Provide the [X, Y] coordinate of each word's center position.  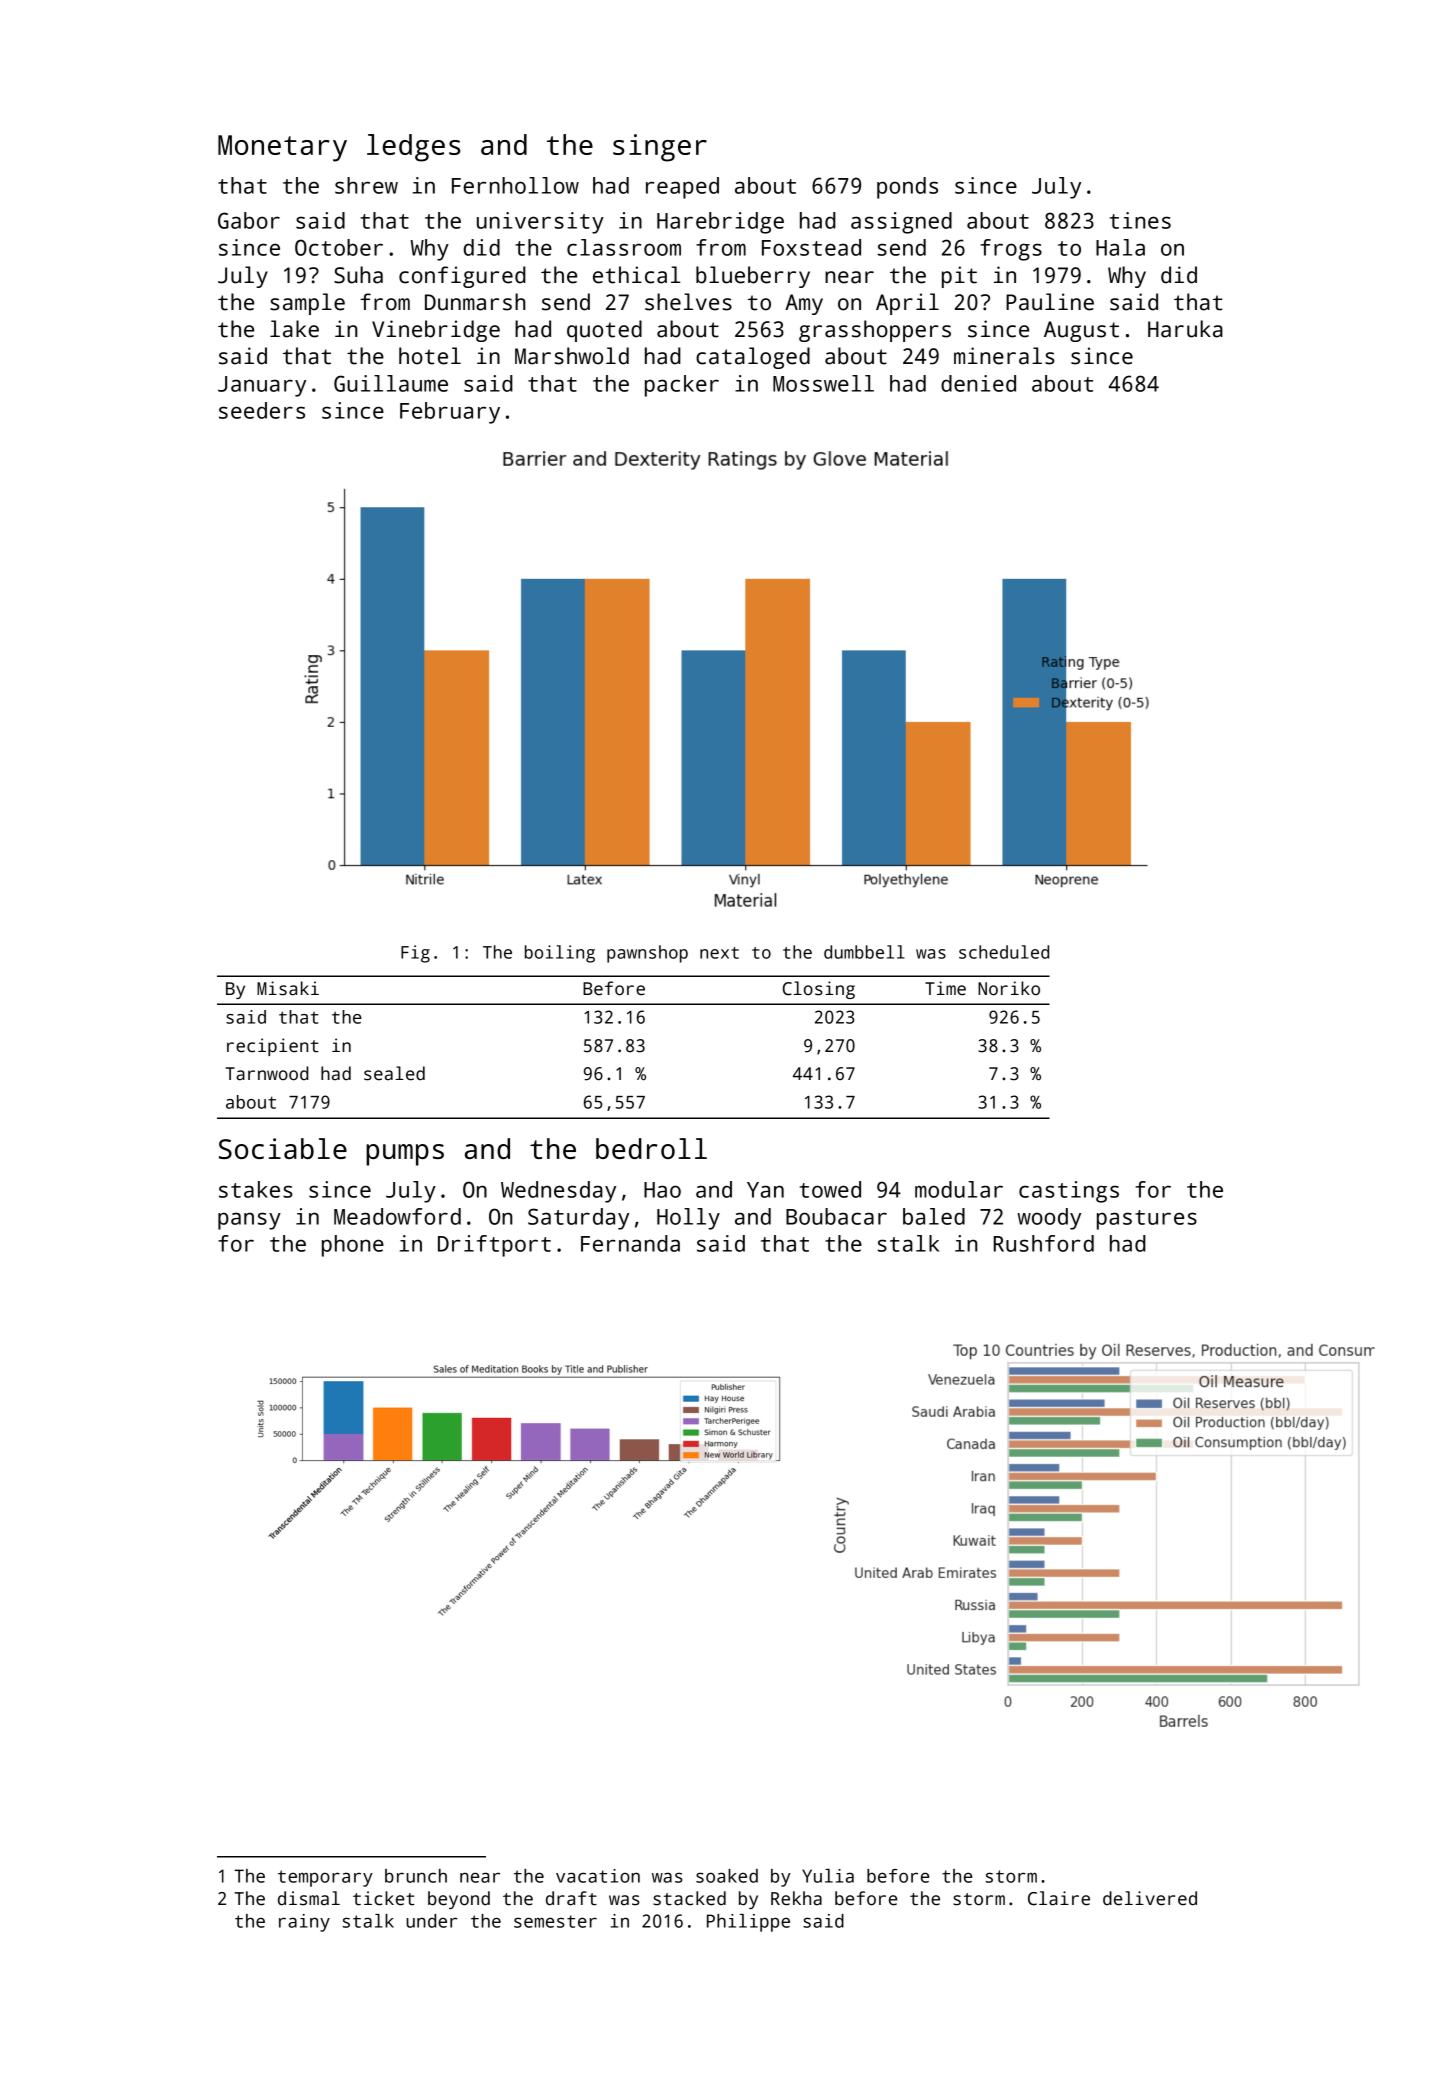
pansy [249, 1221]
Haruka [1185, 329]
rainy [304, 1923]
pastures [1147, 1220]
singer [660, 148]
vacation [598, 1876]
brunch [416, 1876]
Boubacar [836, 1216]
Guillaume [391, 383]
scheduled [1004, 952]
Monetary [282, 148]
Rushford [1044, 1243]
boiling [560, 954]
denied [978, 383]
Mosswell [823, 383]
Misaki [288, 988]
